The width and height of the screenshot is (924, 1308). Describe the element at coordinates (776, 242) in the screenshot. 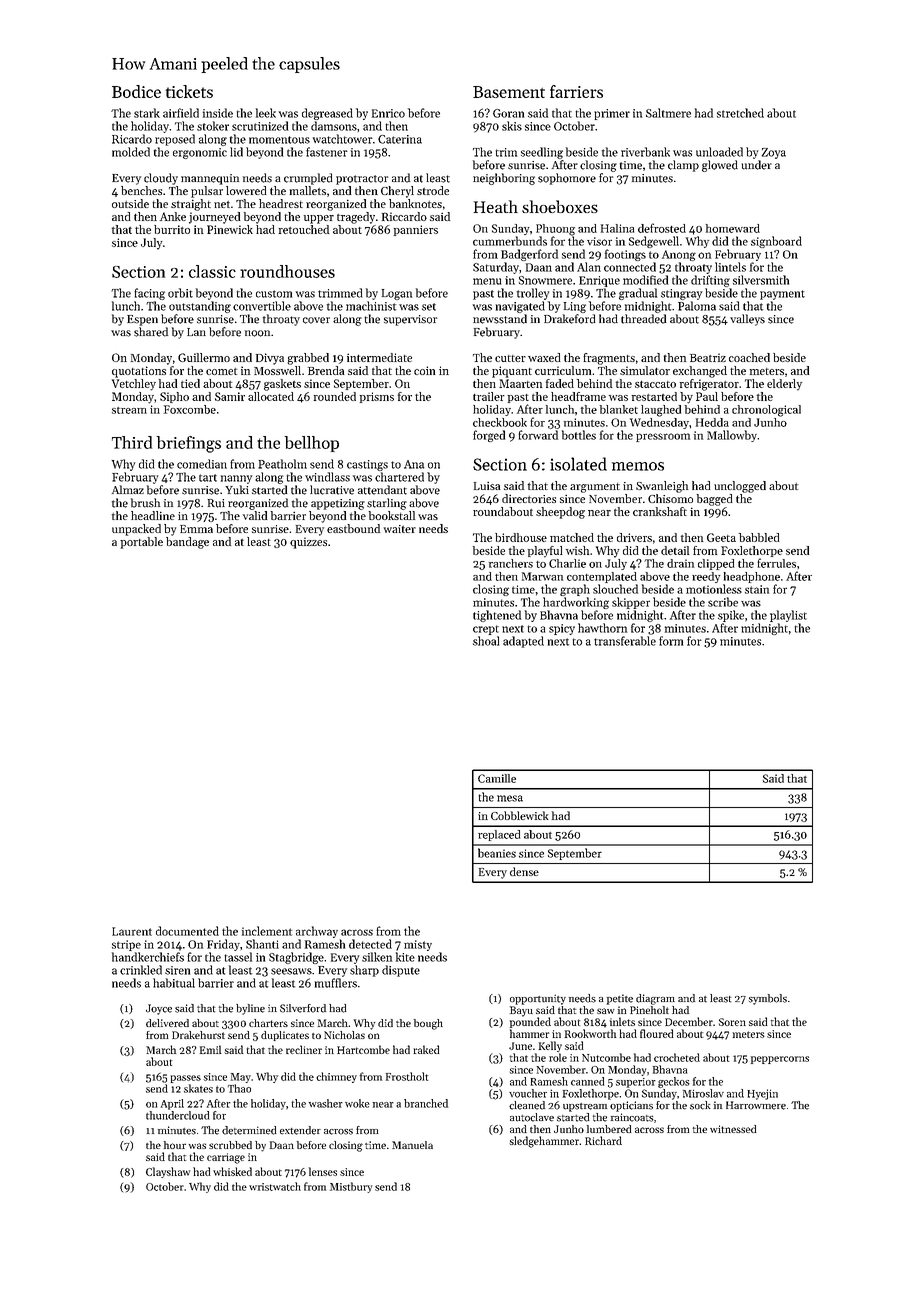

I see `signboard` at that location.
